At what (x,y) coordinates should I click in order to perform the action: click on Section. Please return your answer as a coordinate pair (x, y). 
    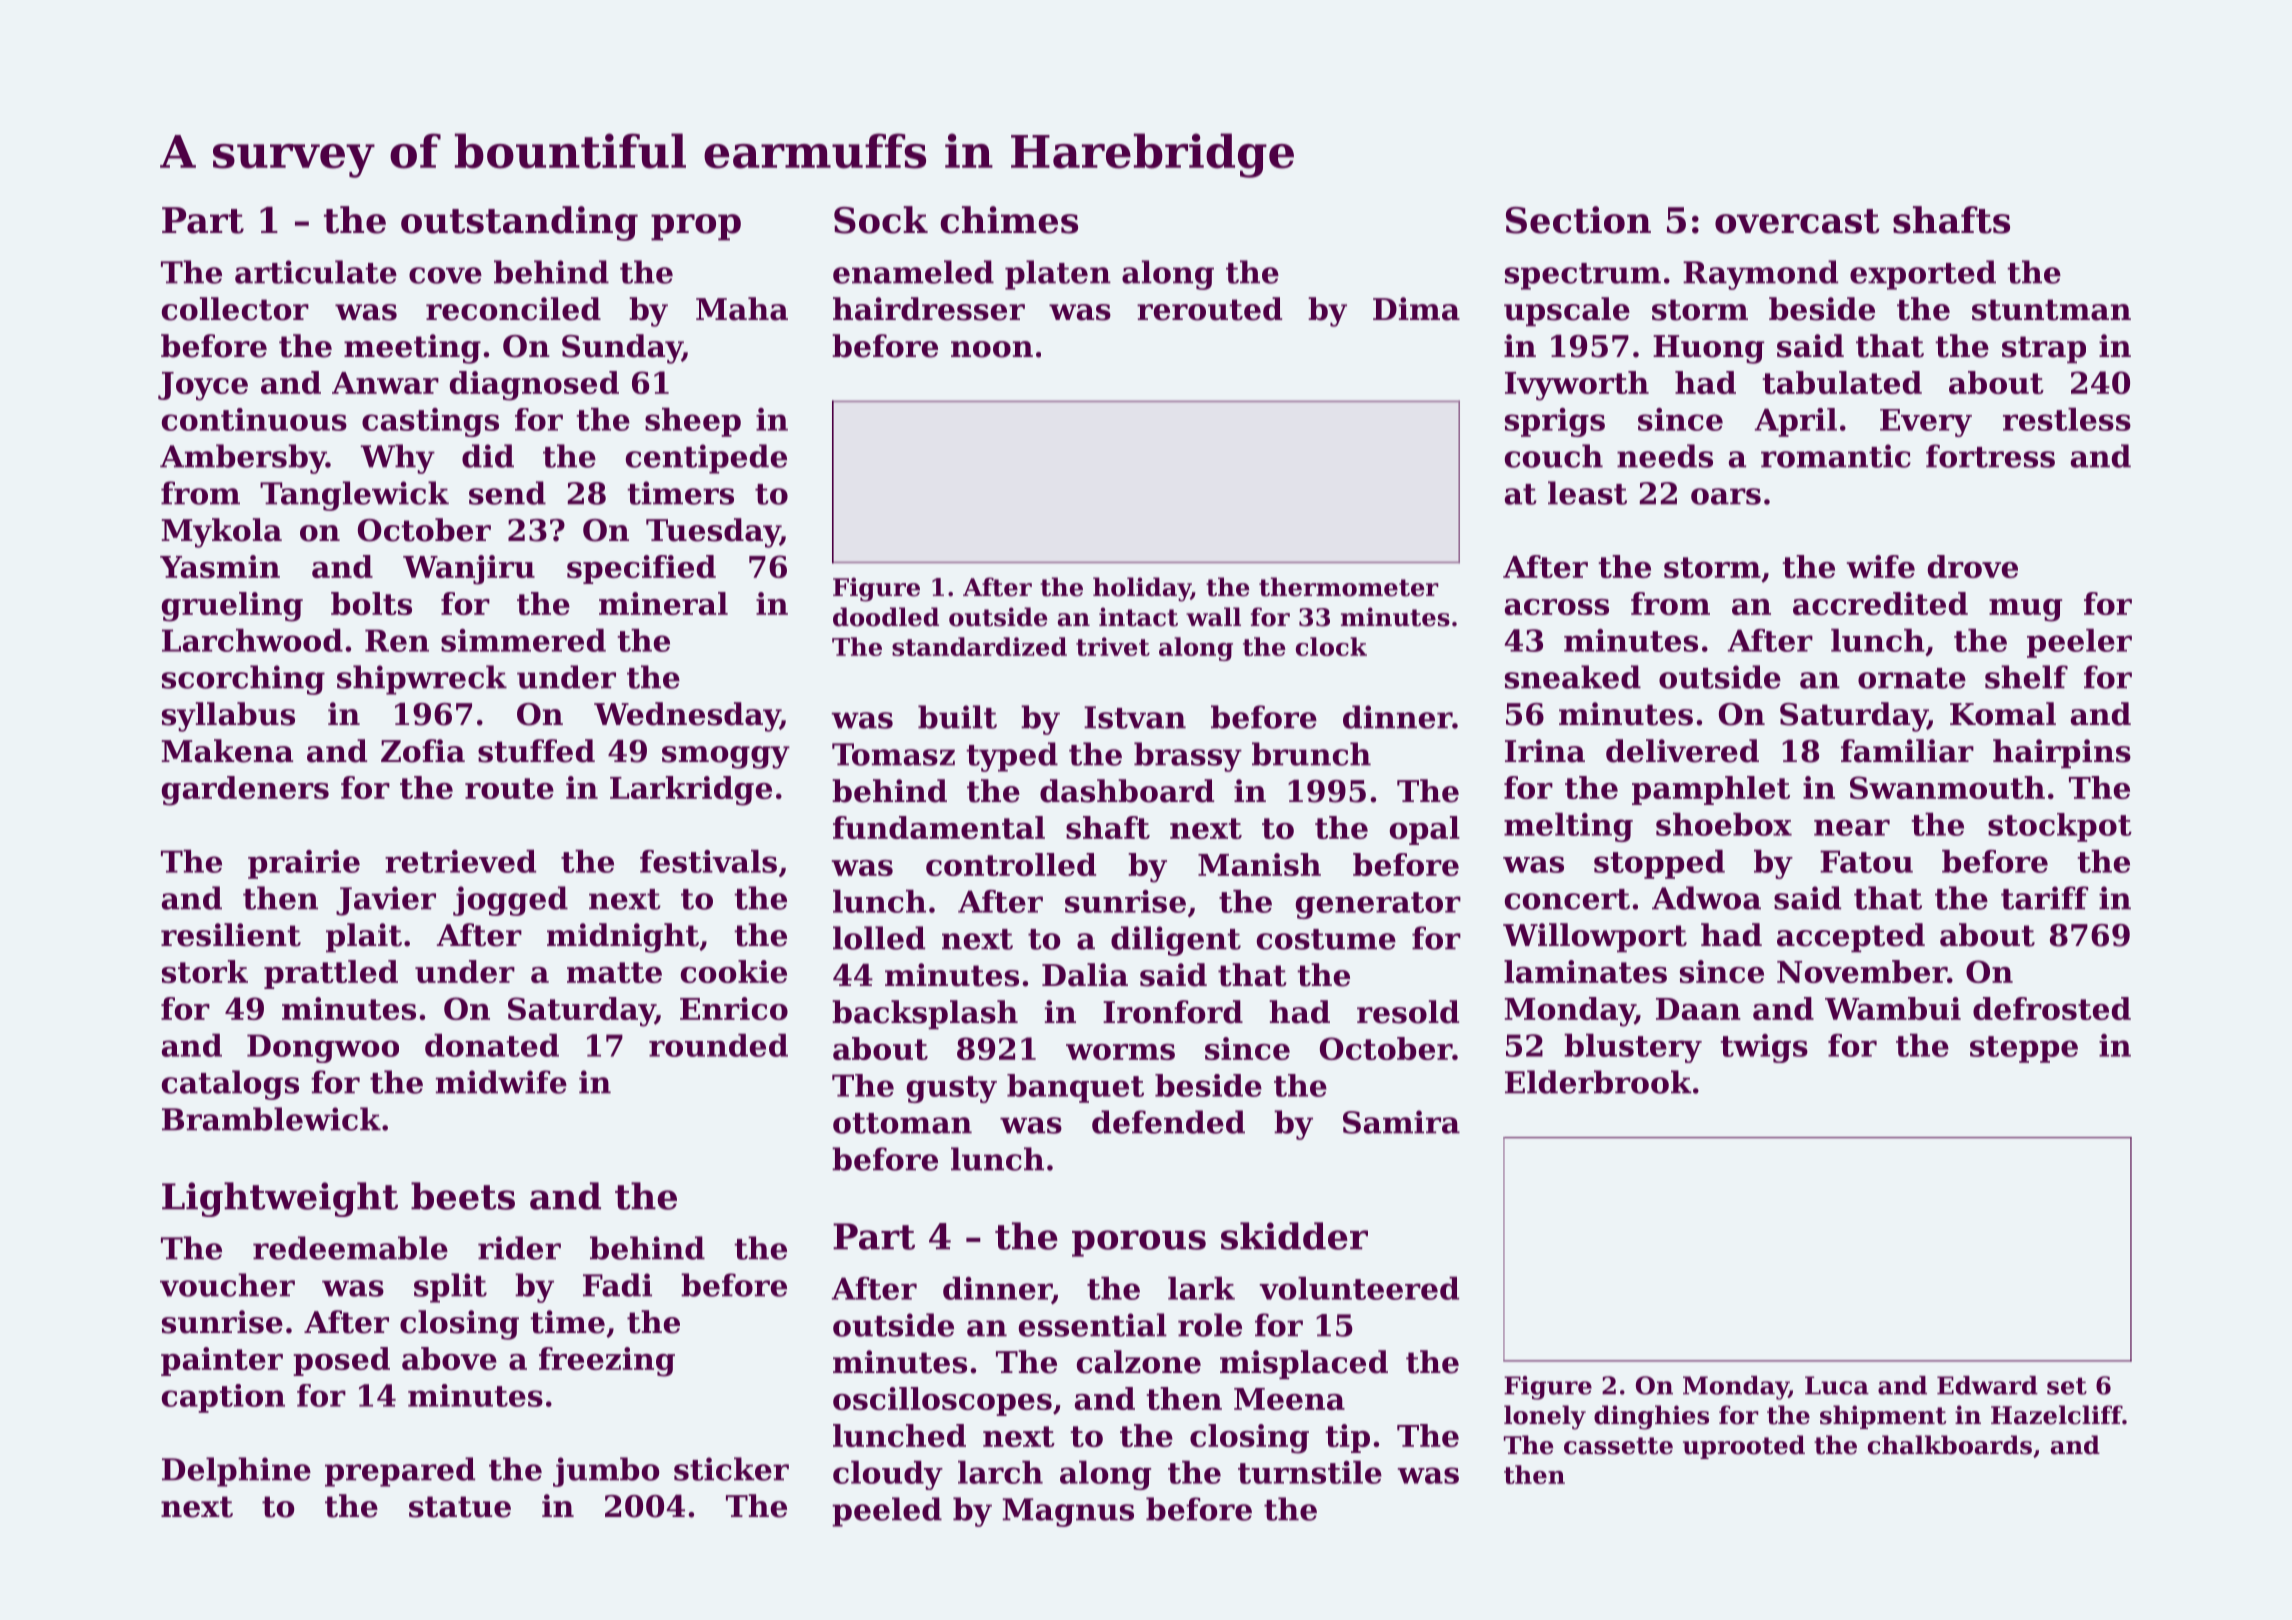
    Looking at the image, I should click on (1578, 220).
